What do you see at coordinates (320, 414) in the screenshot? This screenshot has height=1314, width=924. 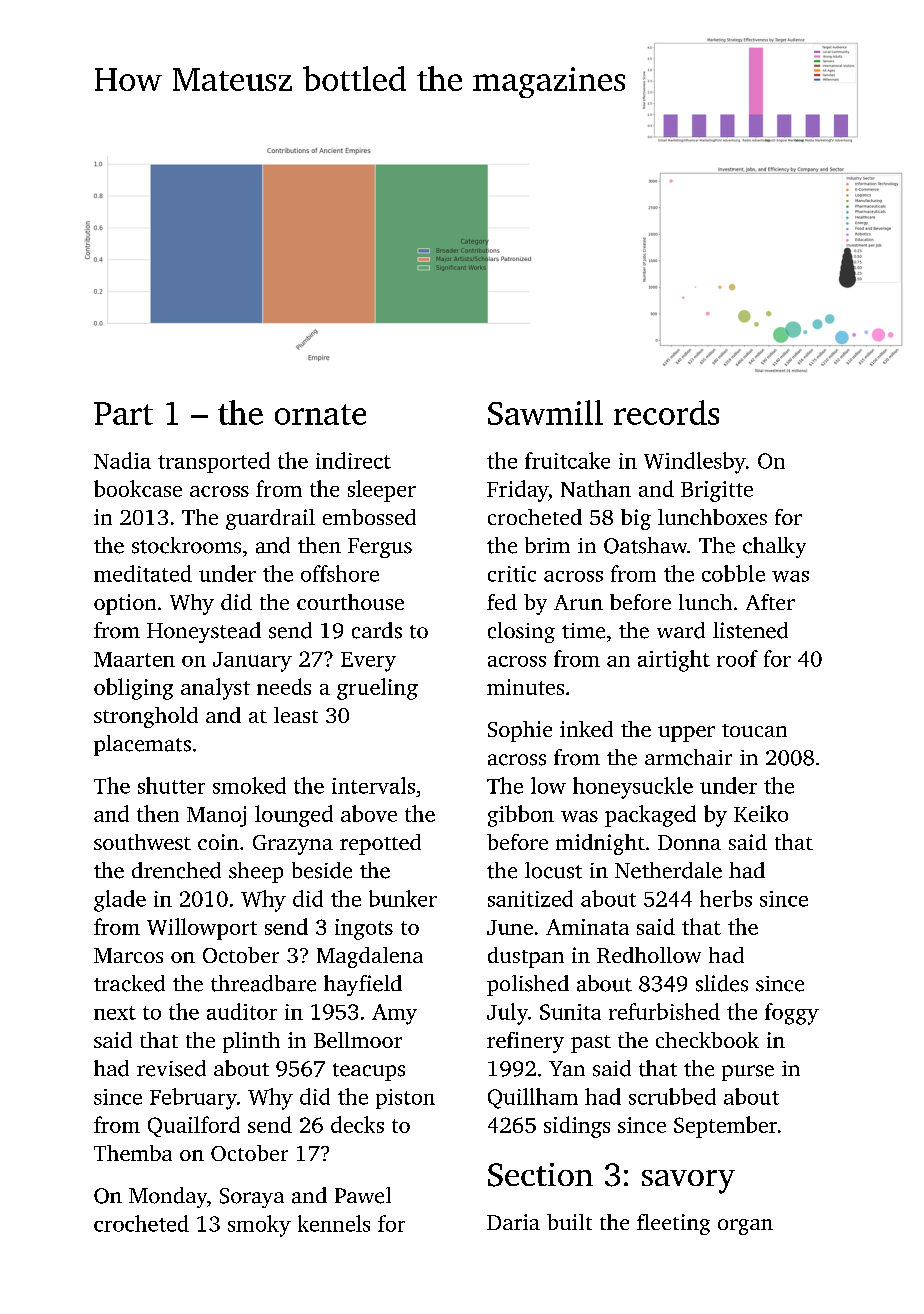 I see `ornate` at bounding box center [320, 414].
